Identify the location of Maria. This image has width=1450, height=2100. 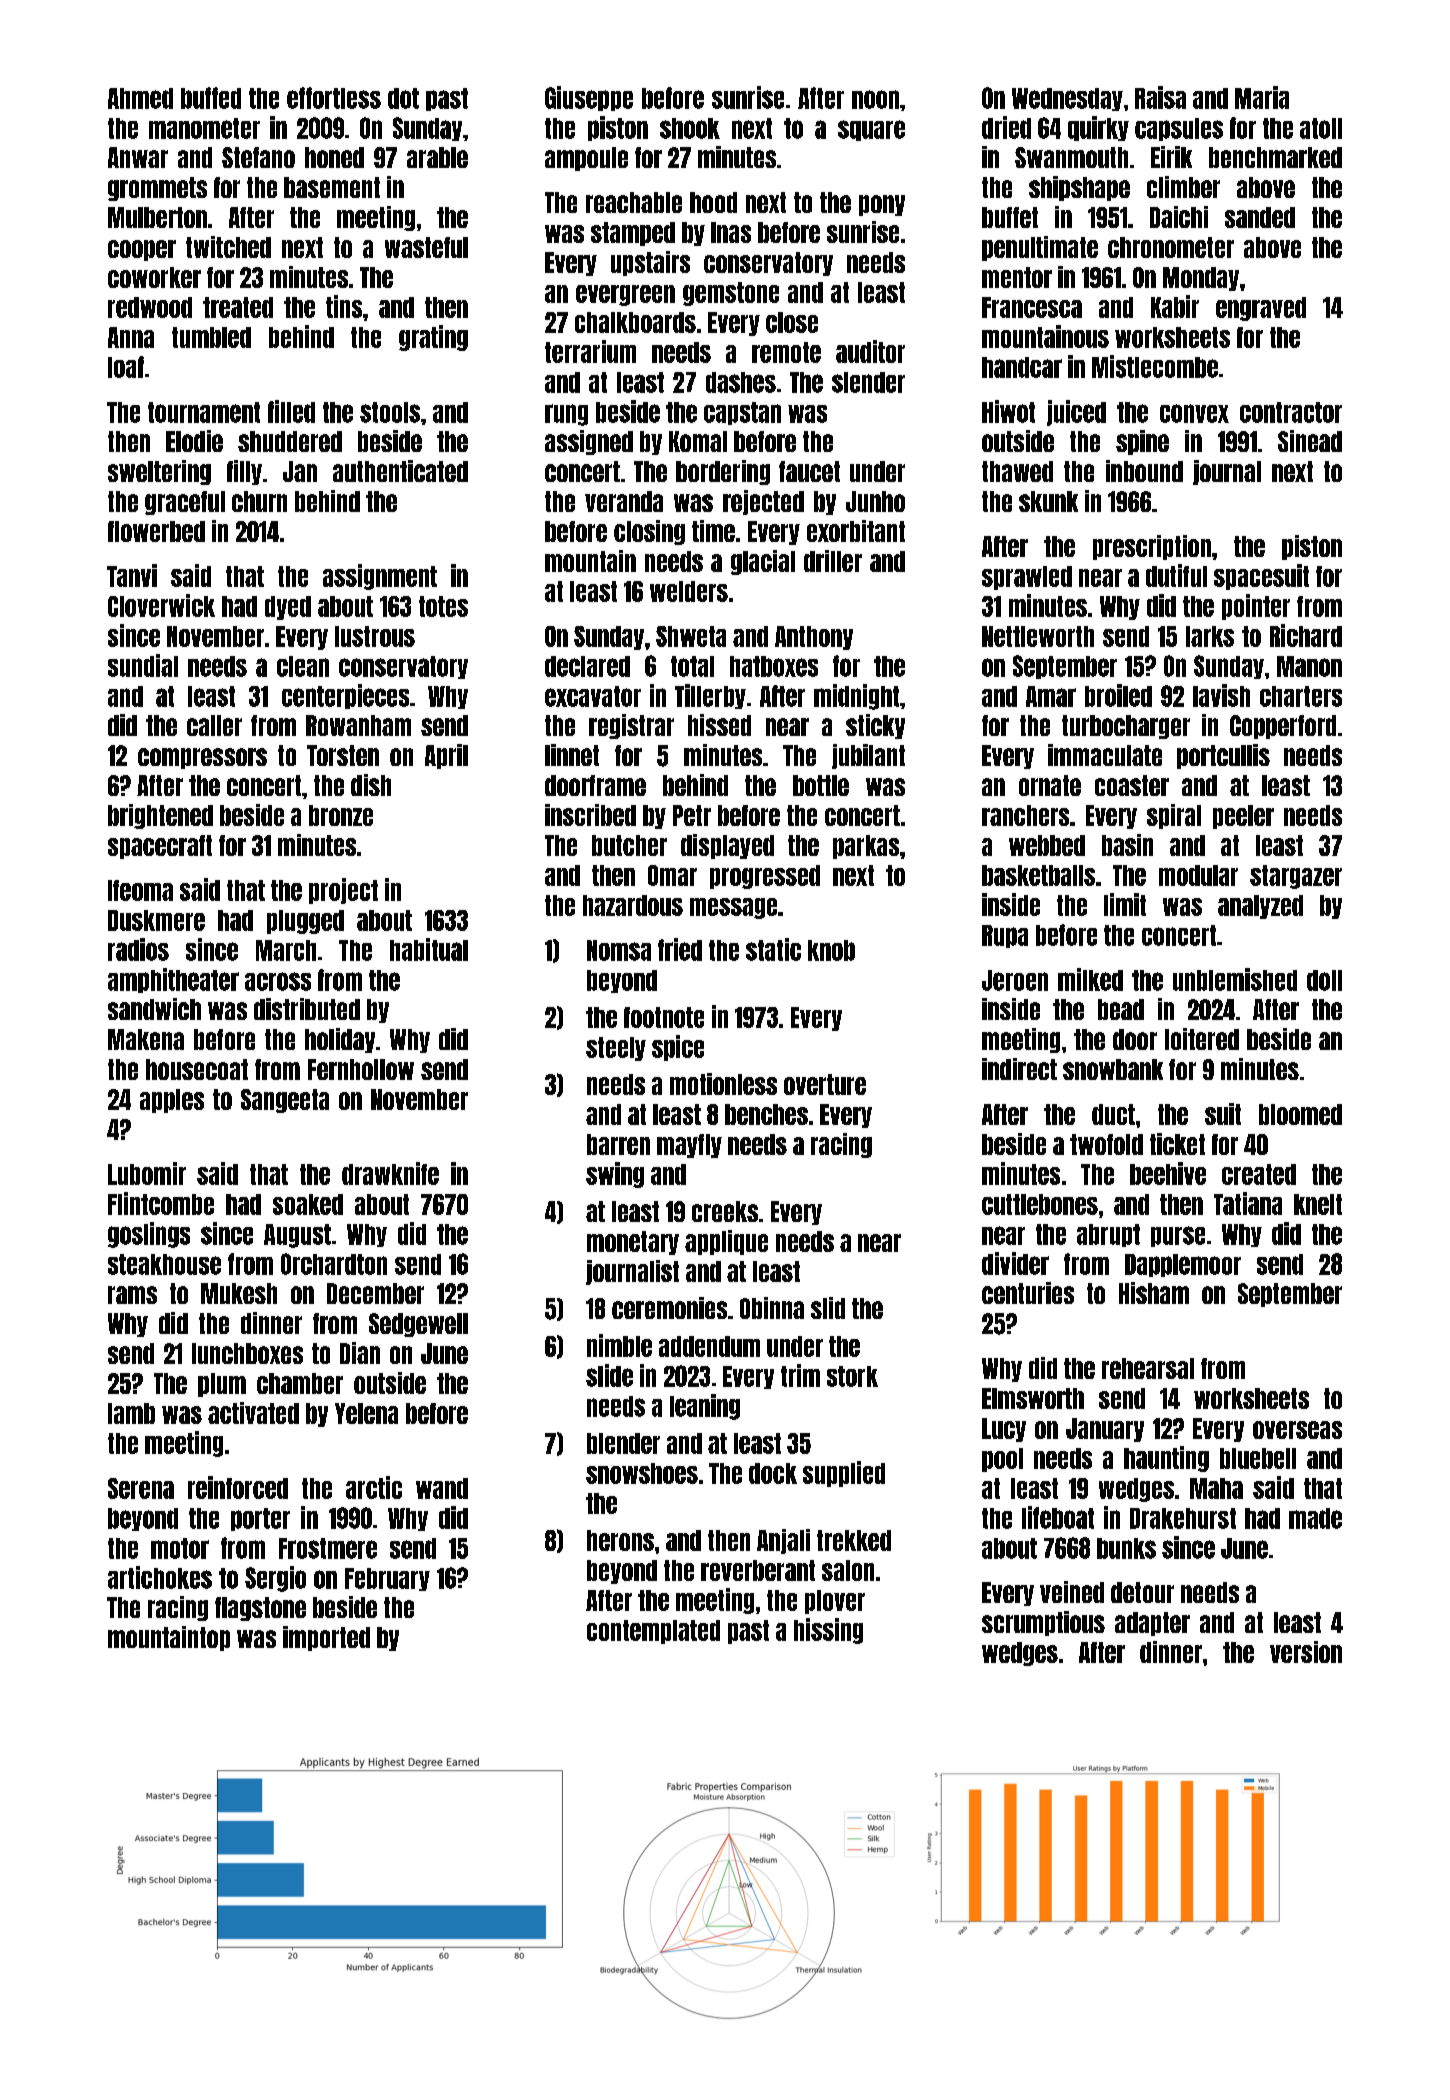
(1262, 97).
